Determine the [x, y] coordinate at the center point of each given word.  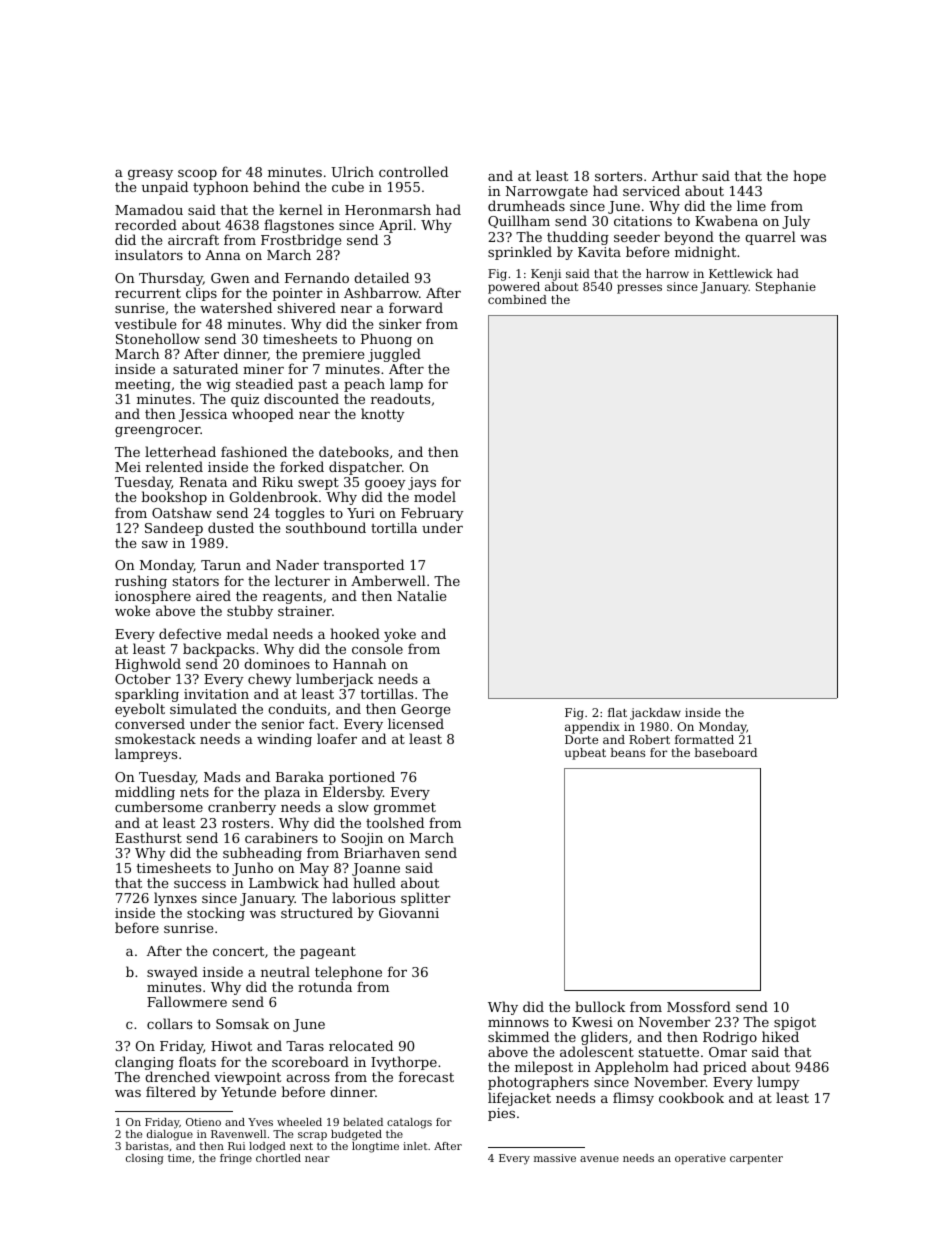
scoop [198, 176]
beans [627, 752]
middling [145, 794]
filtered [171, 1091]
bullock [600, 1006]
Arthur [675, 175]
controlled [413, 171]
